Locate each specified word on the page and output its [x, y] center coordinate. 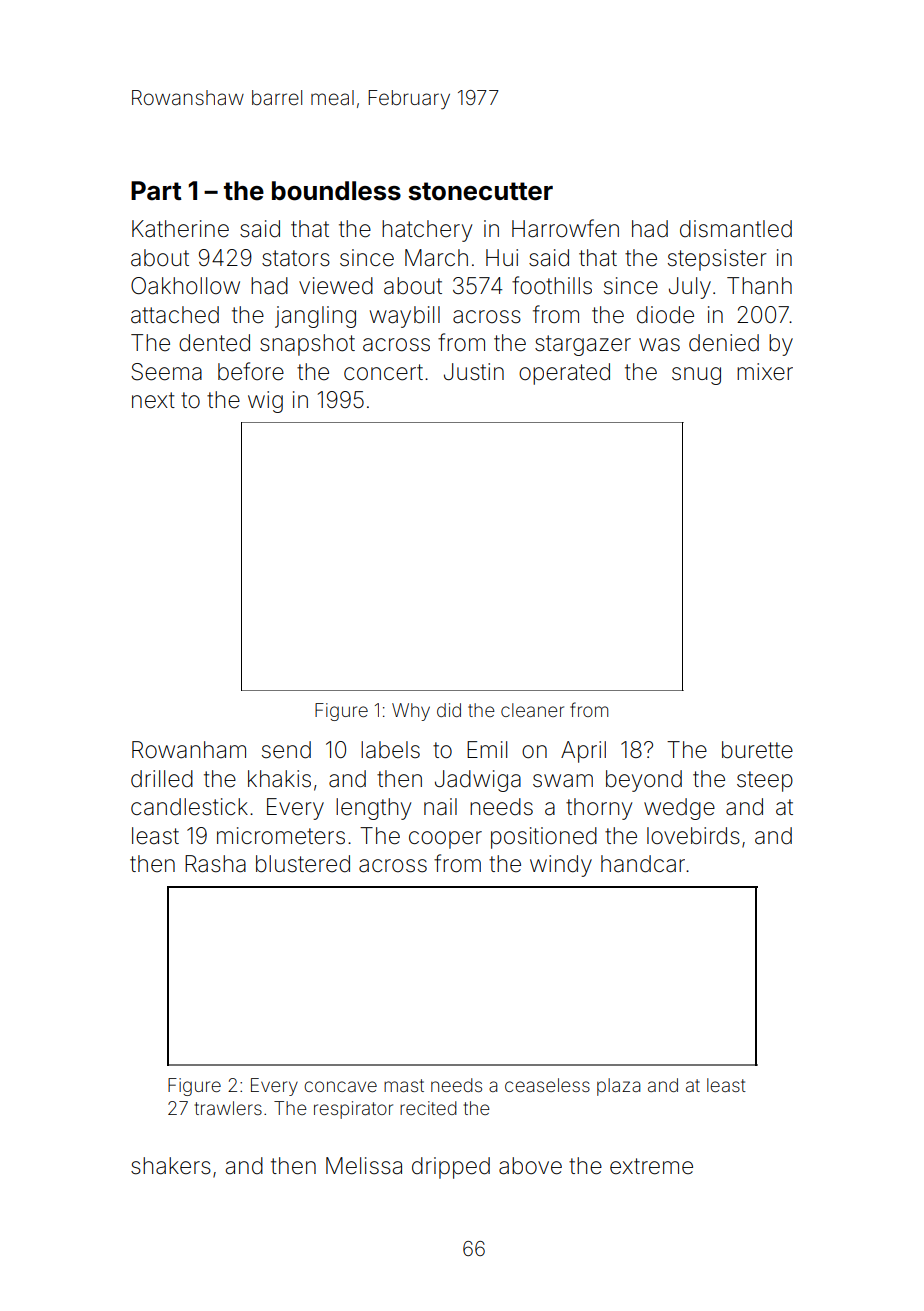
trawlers [228, 1108]
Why [411, 712]
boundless [336, 191]
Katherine [180, 229]
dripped [451, 1168]
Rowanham [189, 750]
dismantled [736, 229]
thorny [599, 809]
